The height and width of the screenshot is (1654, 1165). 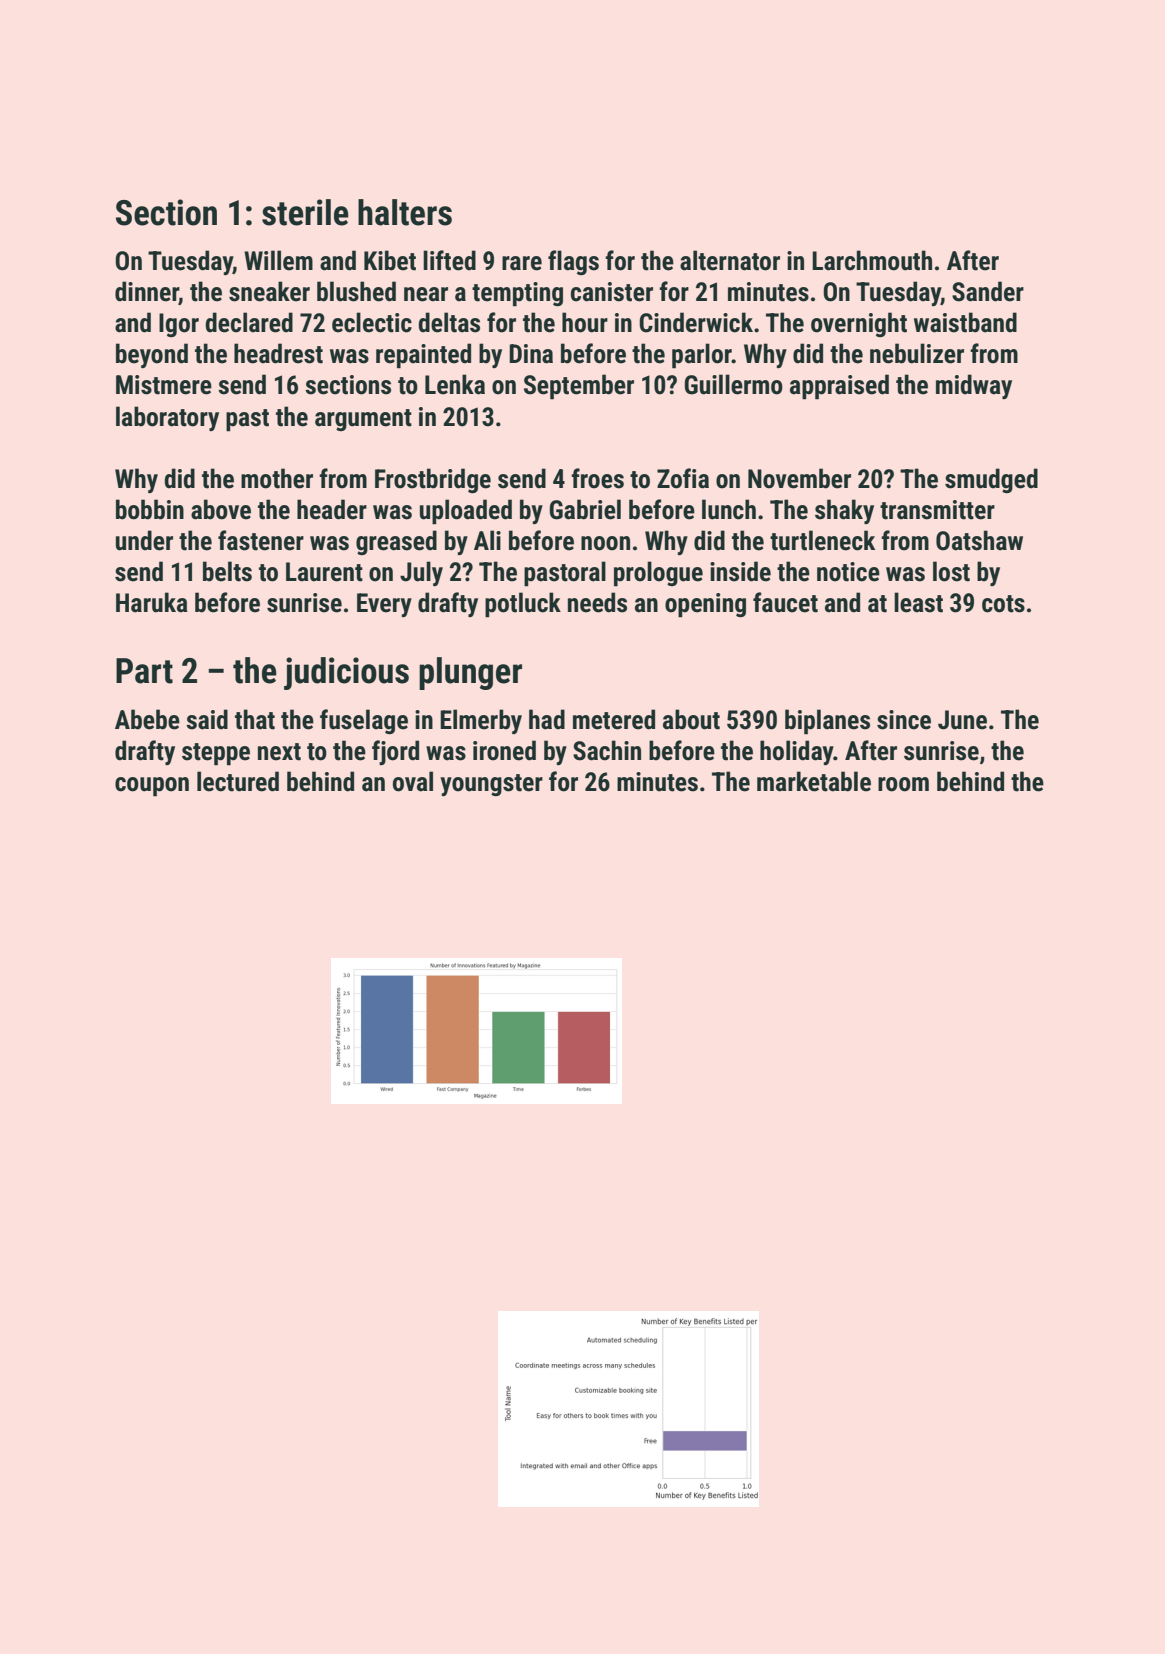 What do you see at coordinates (332, 509) in the screenshot?
I see `header` at bounding box center [332, 509].
